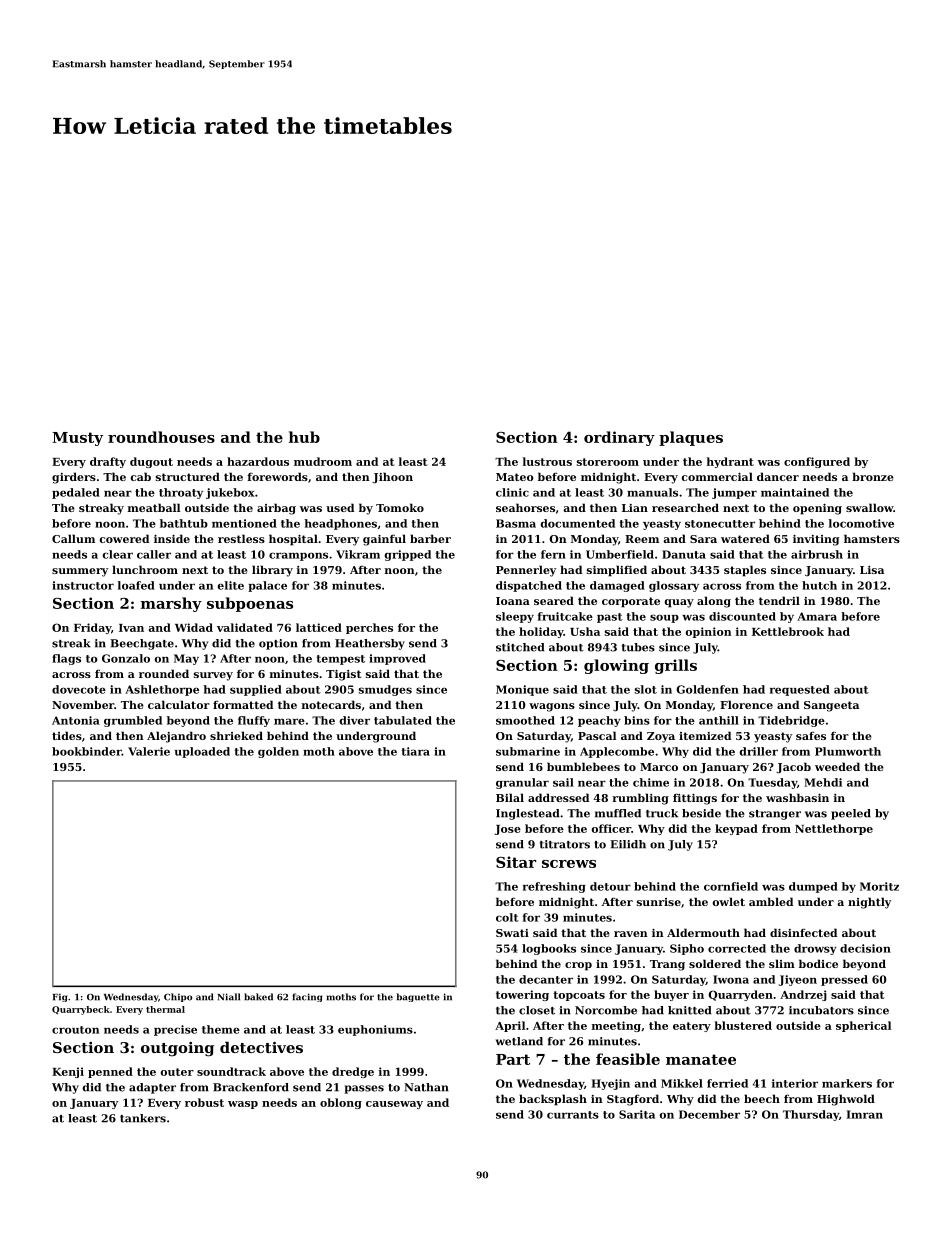  What do you see at coordinates (87, 751) in the screenshot?
I see `bookbinder` at bounding box center [87, 751].
